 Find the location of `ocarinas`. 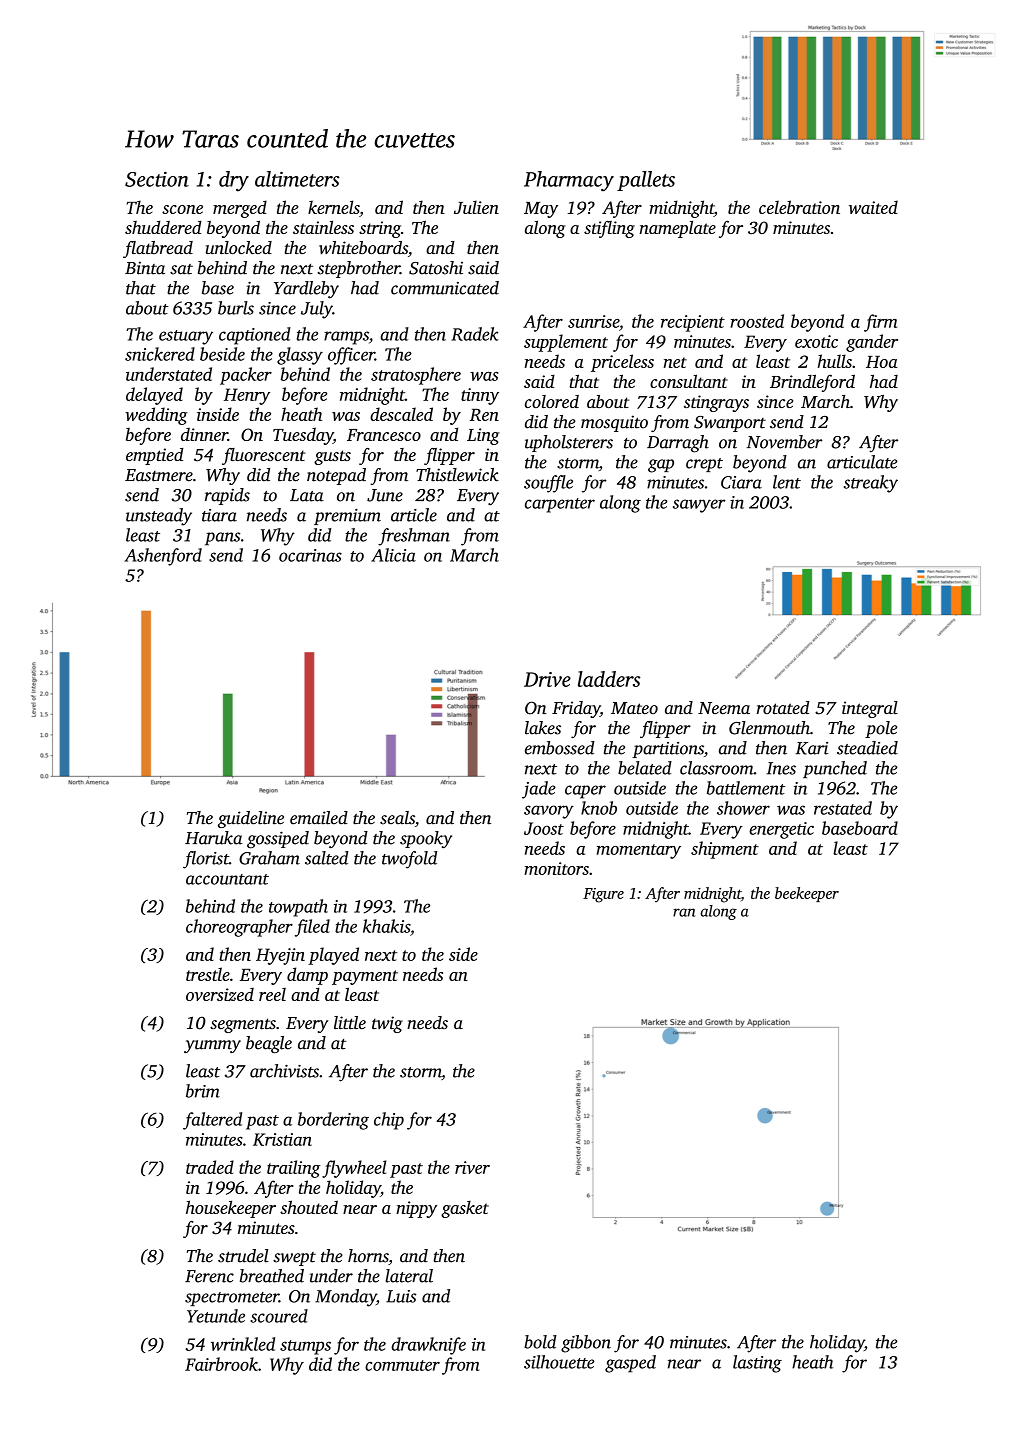

ocarinas is located at coordinates (310, 555).
